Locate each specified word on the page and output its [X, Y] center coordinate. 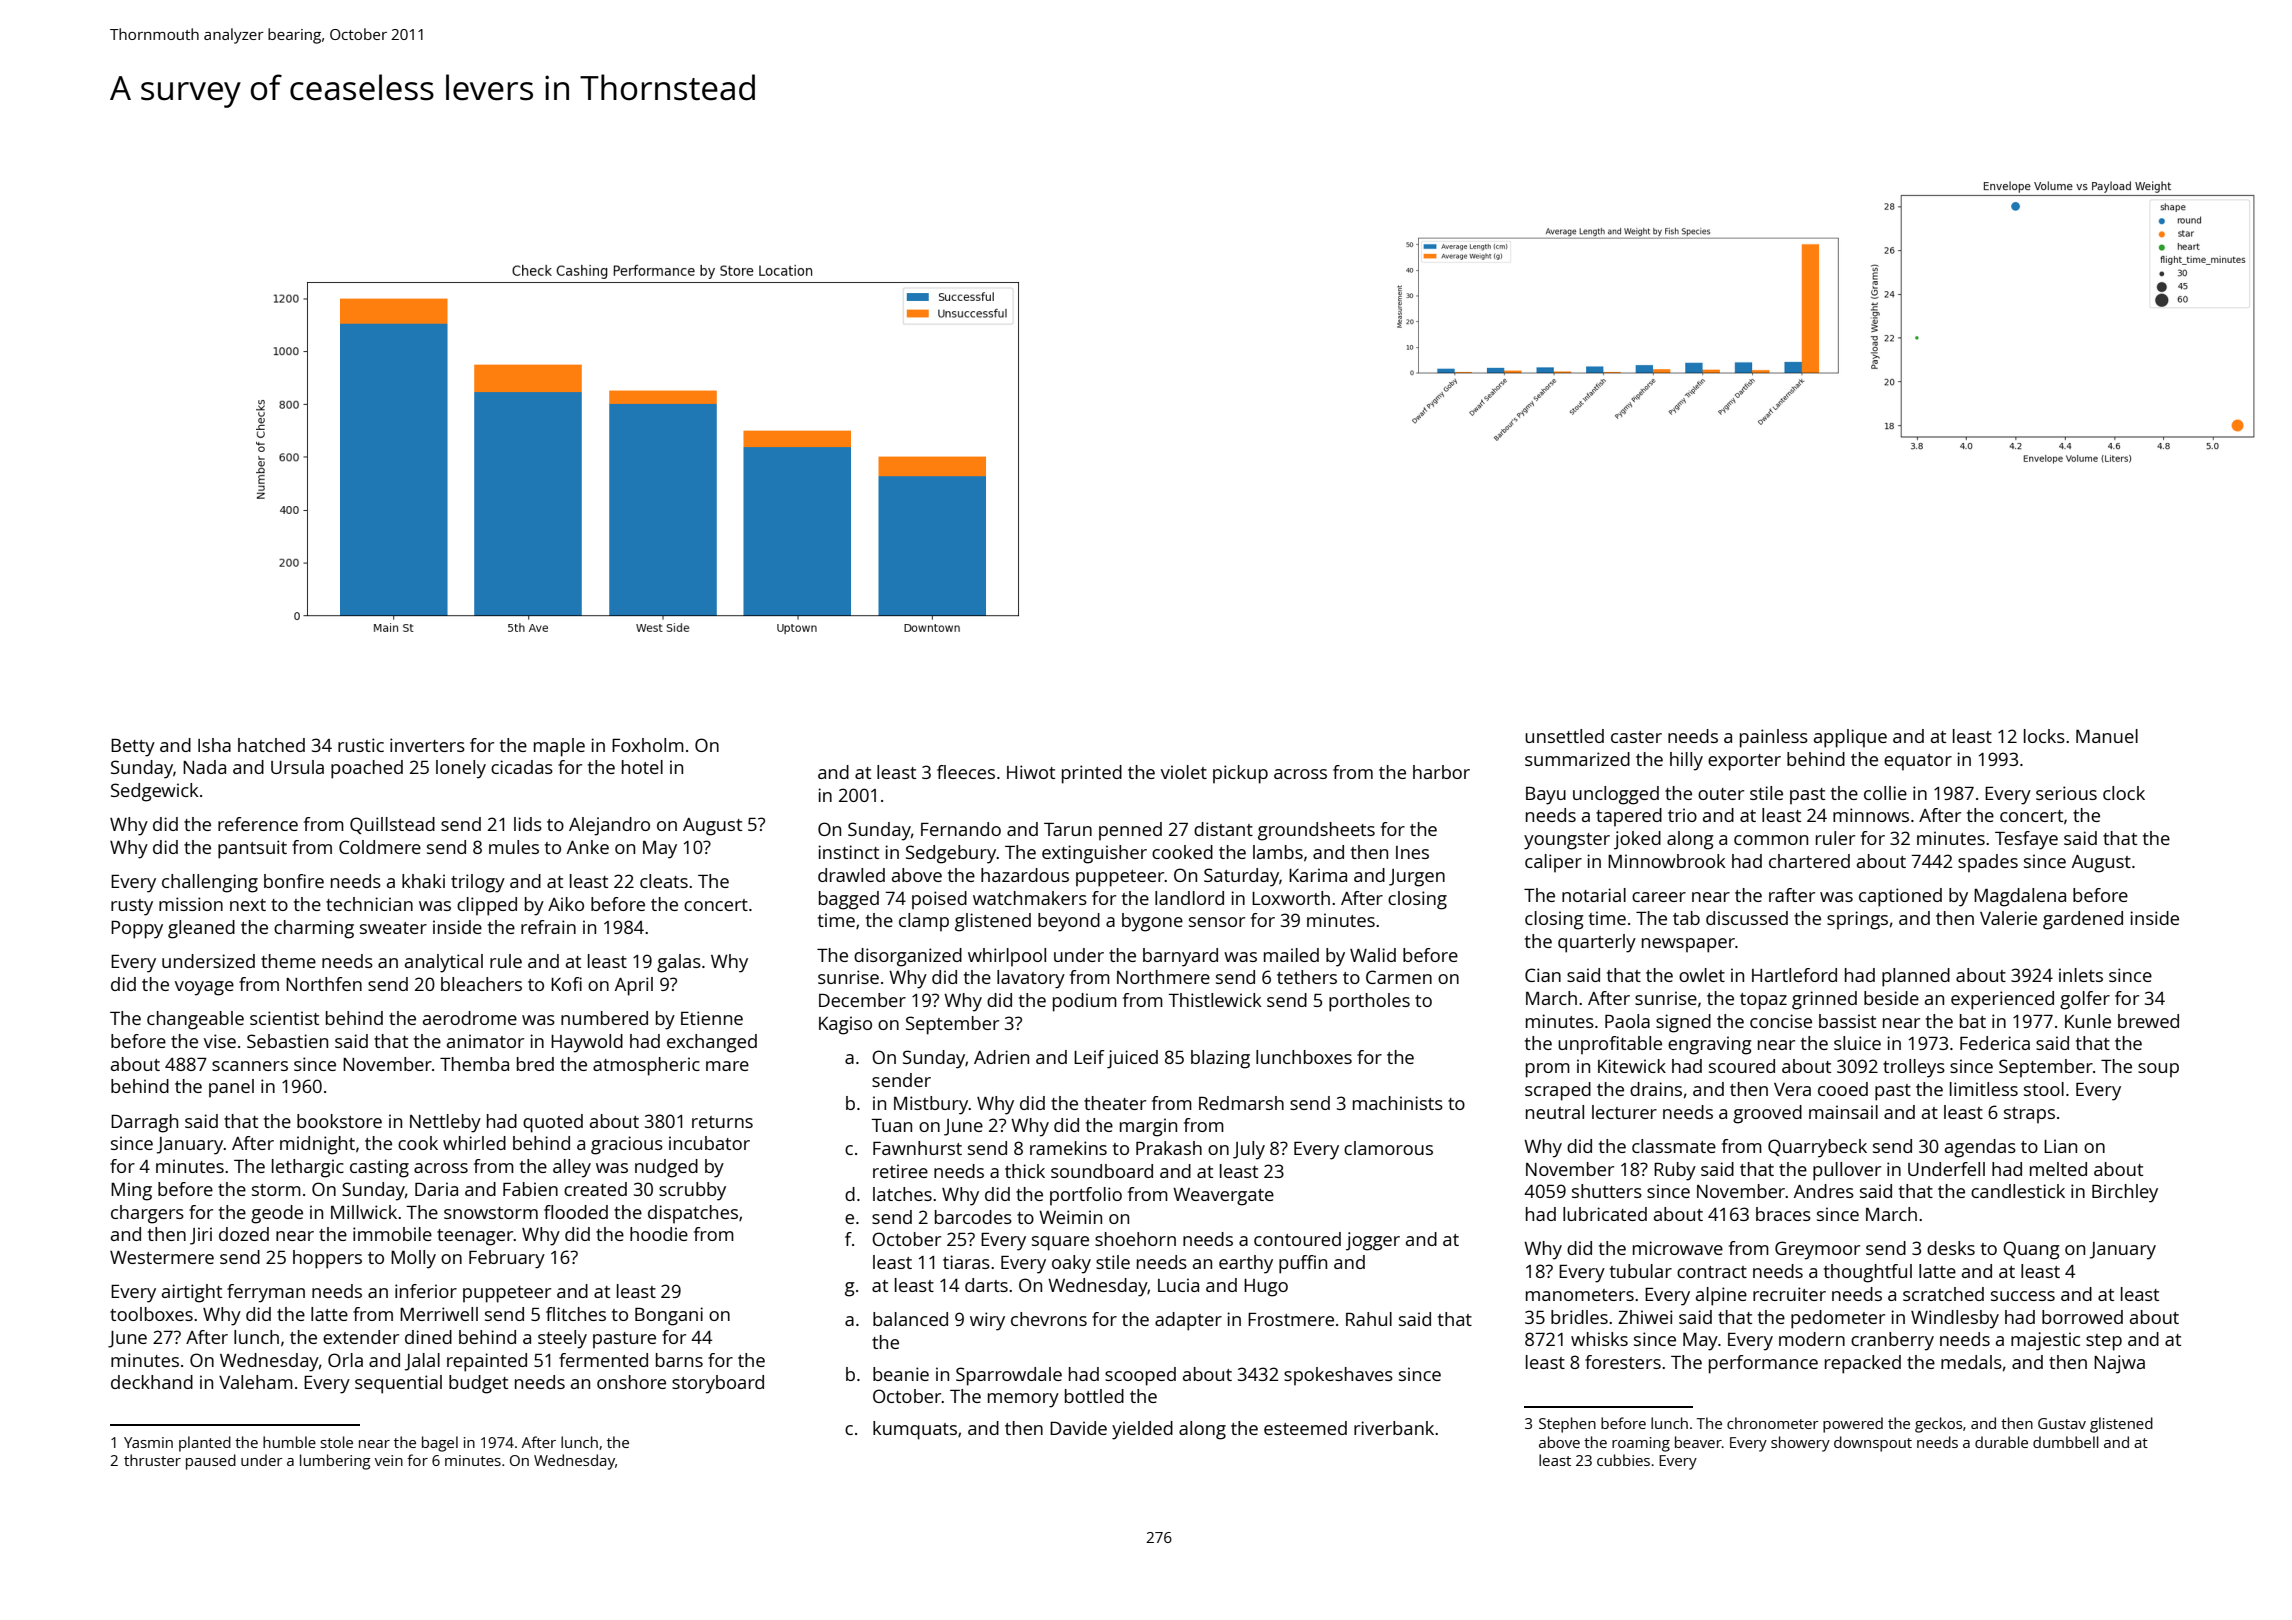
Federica [1995, 1043]
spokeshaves [1338, 1376]
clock [2124, 793]
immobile [392, 1234]
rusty [132, 907]
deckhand [152, 1382]
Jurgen [1417, 878]
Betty [133, 748]
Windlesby [1955, 1319]
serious [2066, 793]
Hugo [1266, 1288]
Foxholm [648, 745]
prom [1548, 1070]
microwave [1678, 1248]
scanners [250, 1066]
